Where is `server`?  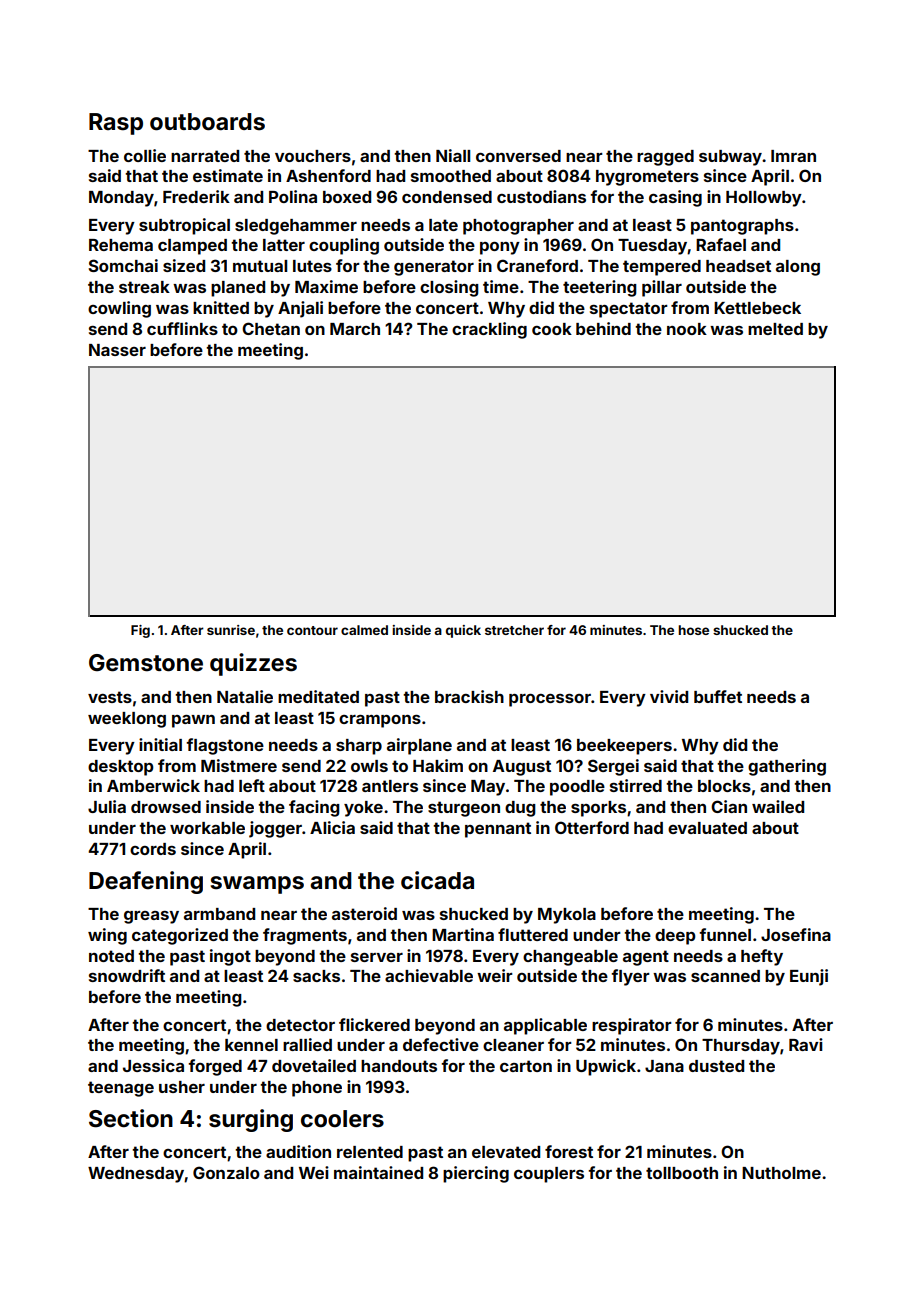
server is located at coordinates (377, 957).
